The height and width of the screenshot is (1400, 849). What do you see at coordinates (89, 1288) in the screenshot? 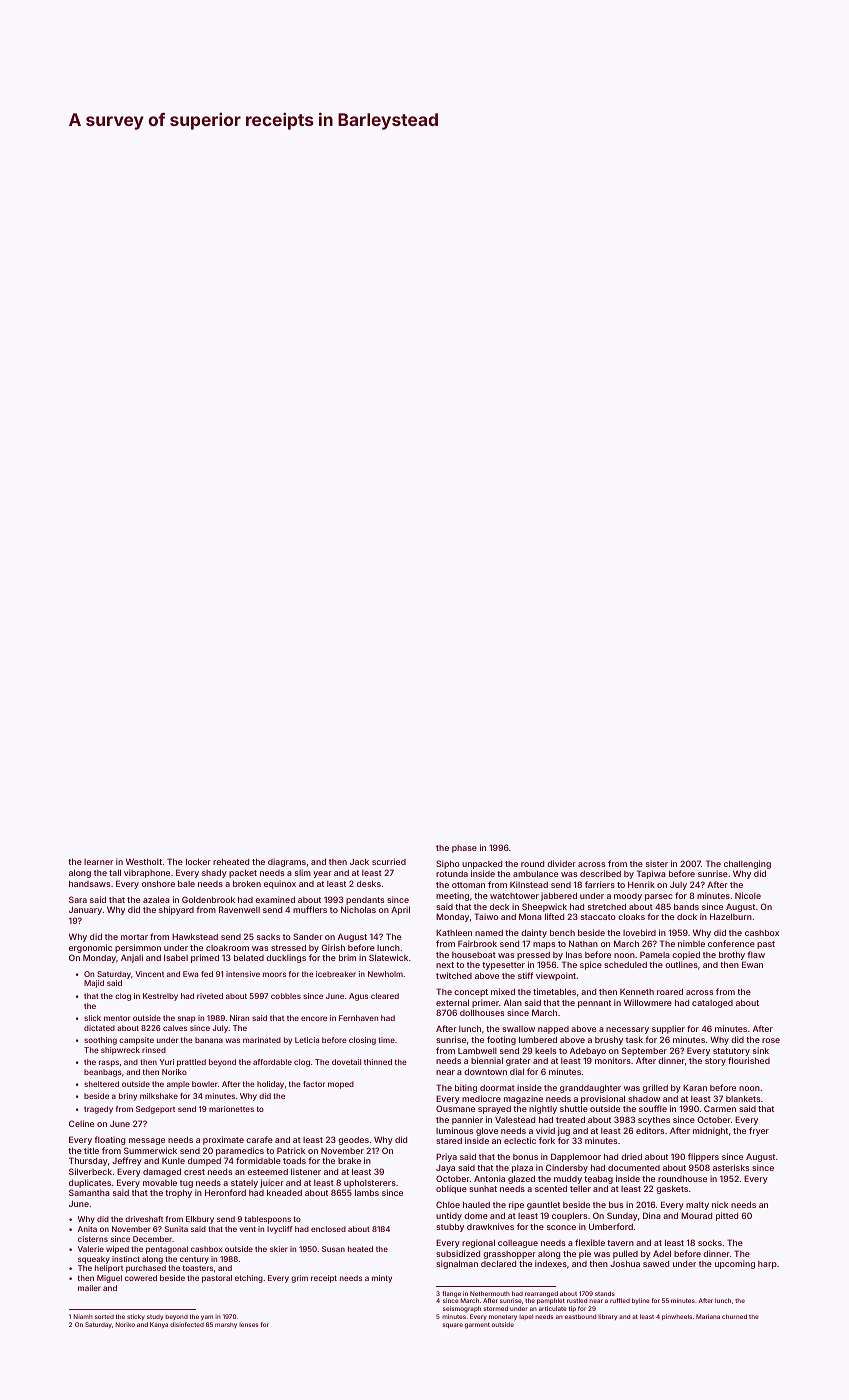
I see `mailer` at bounding box center [89, 1288].
